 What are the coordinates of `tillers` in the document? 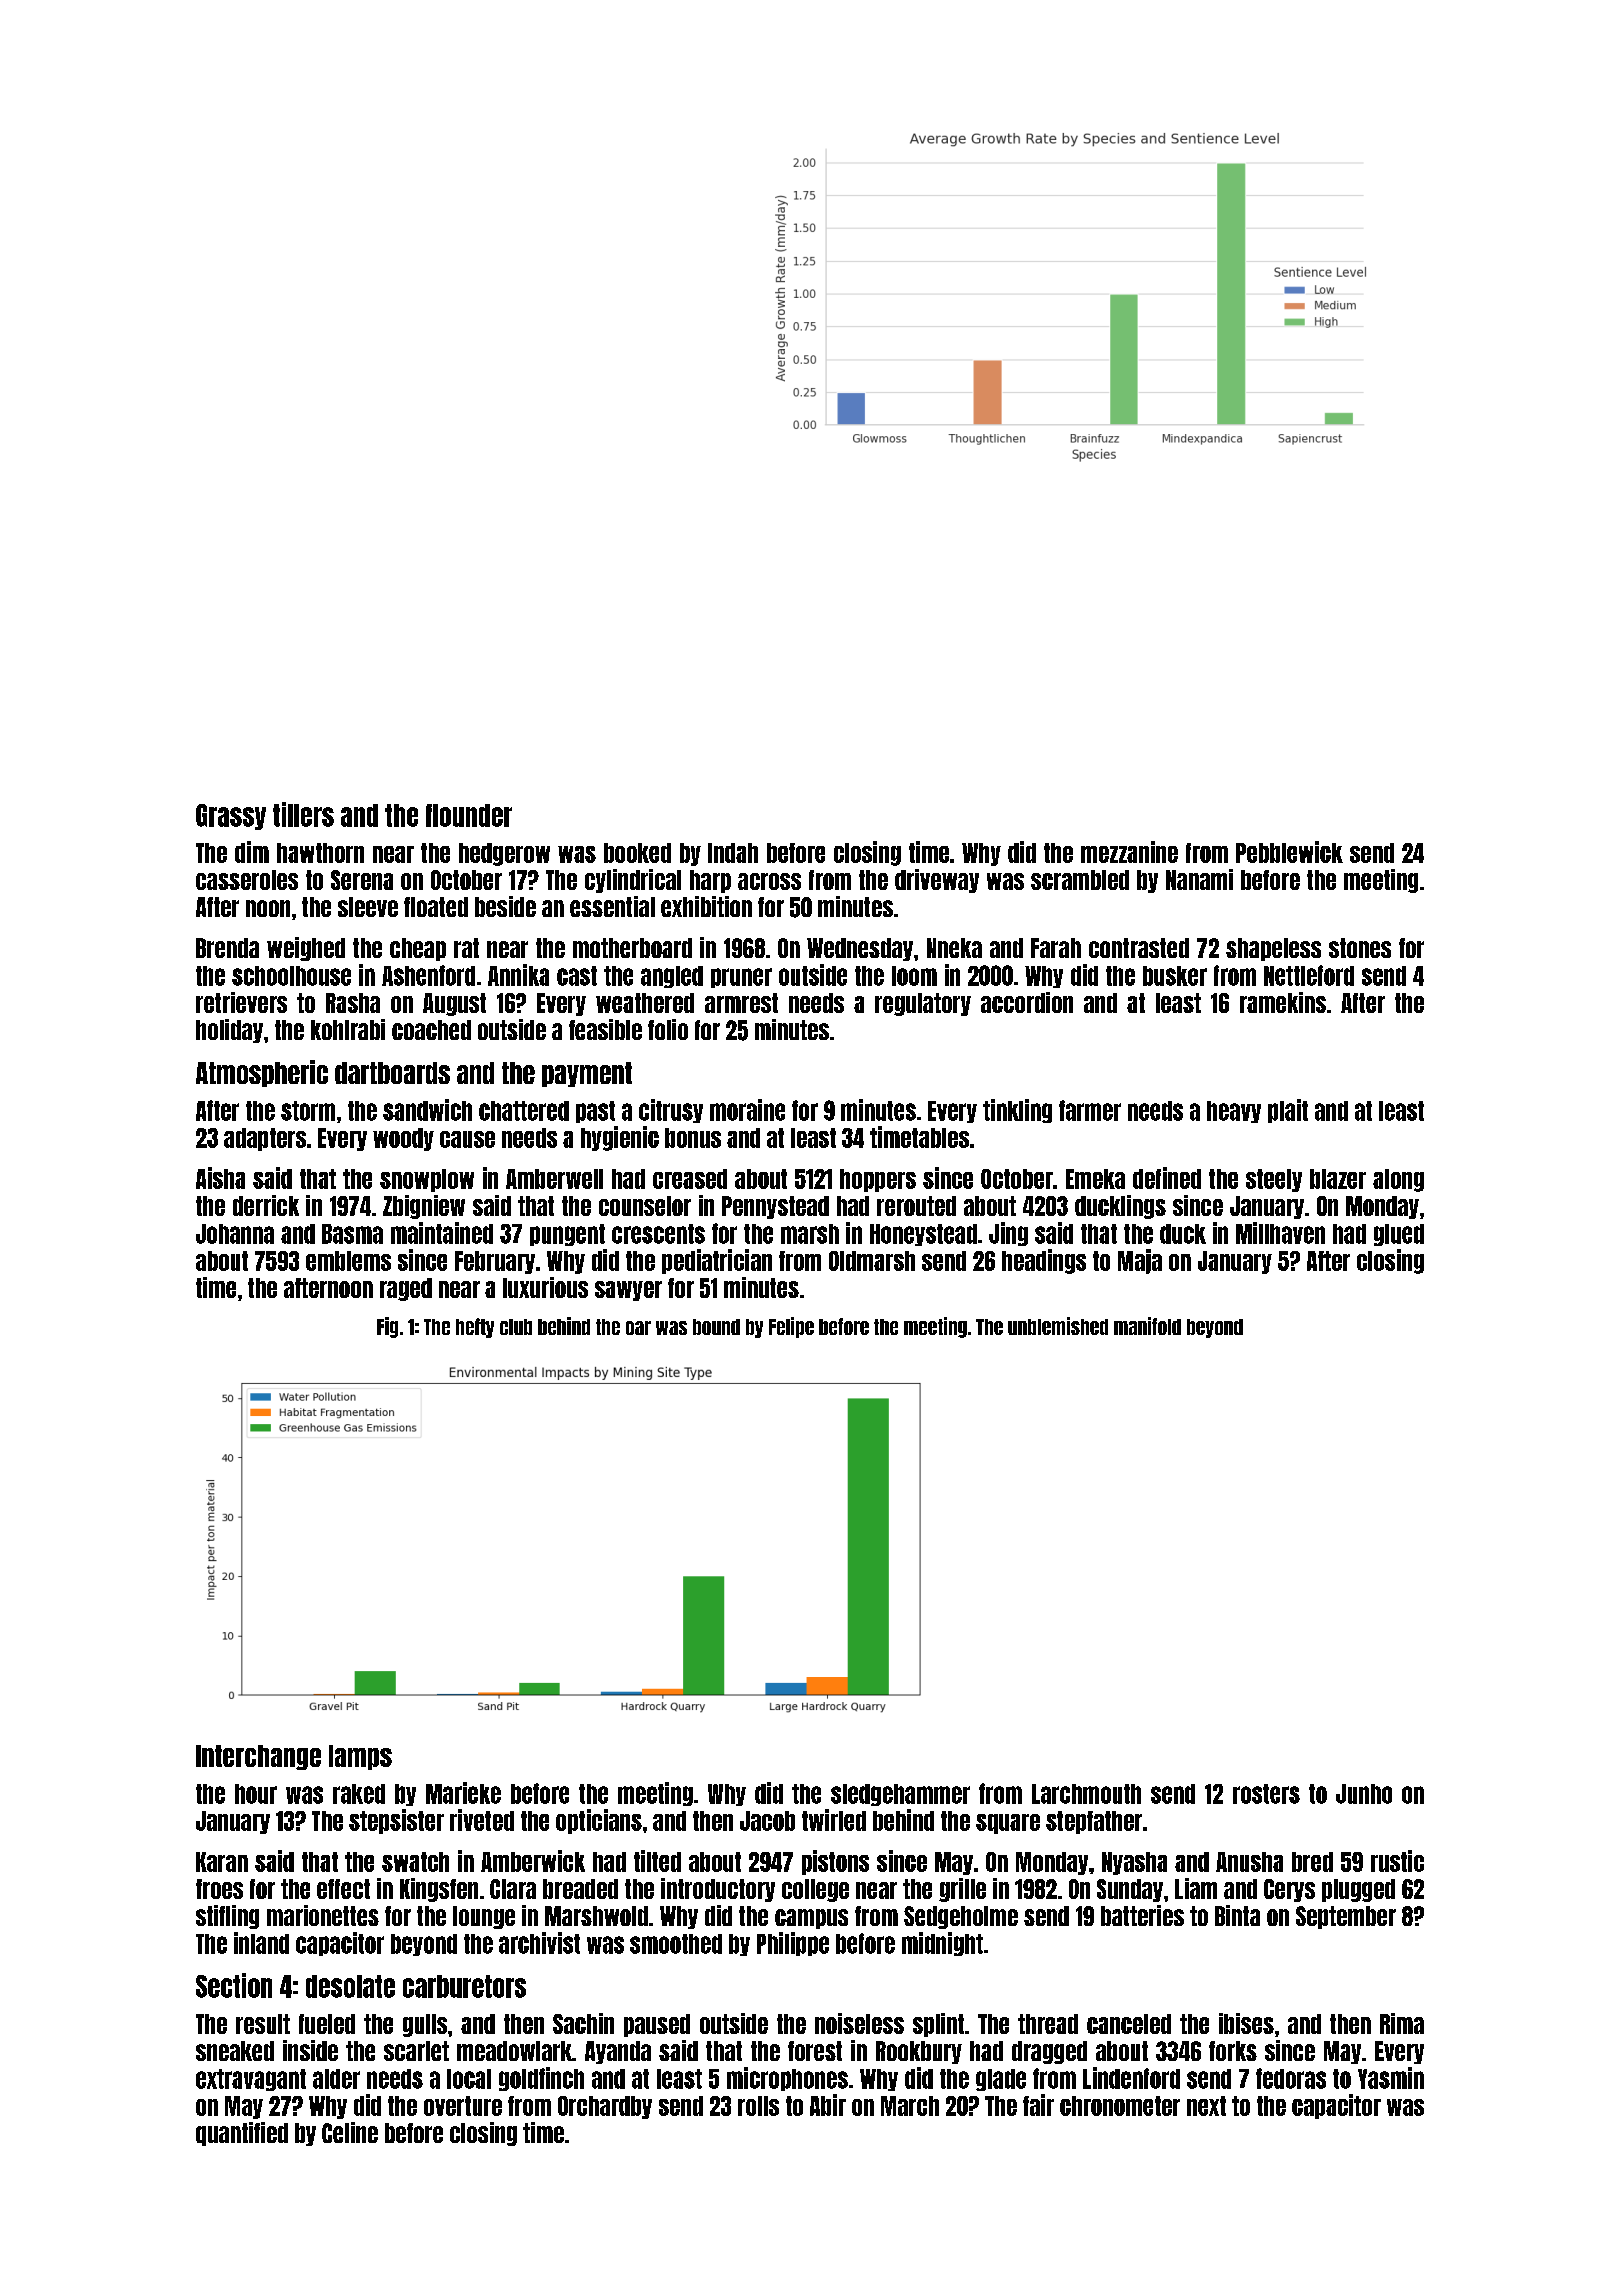 It's located at (303, 814).
